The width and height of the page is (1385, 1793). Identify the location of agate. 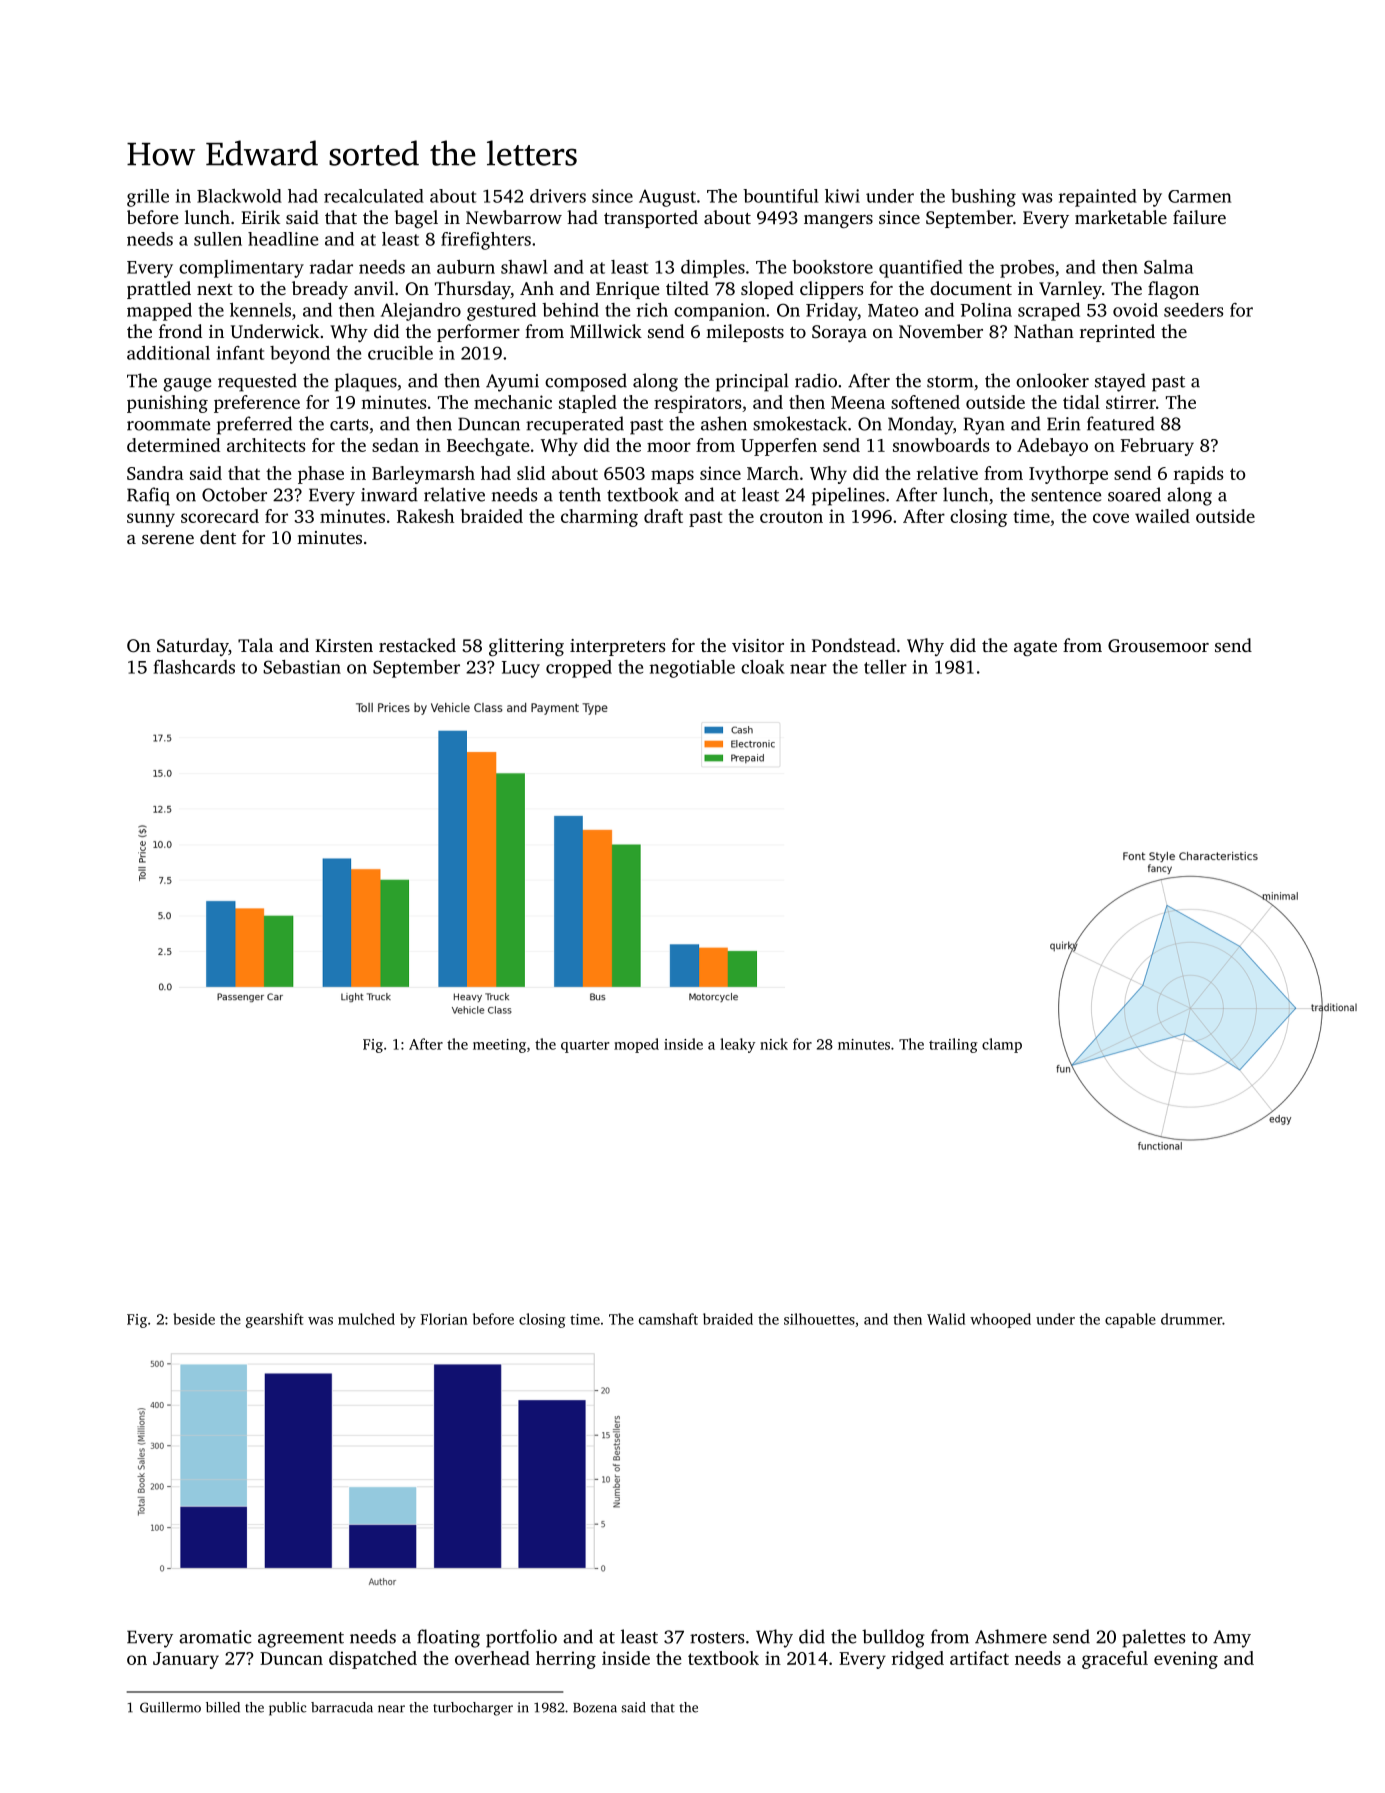
(1035, 648).
